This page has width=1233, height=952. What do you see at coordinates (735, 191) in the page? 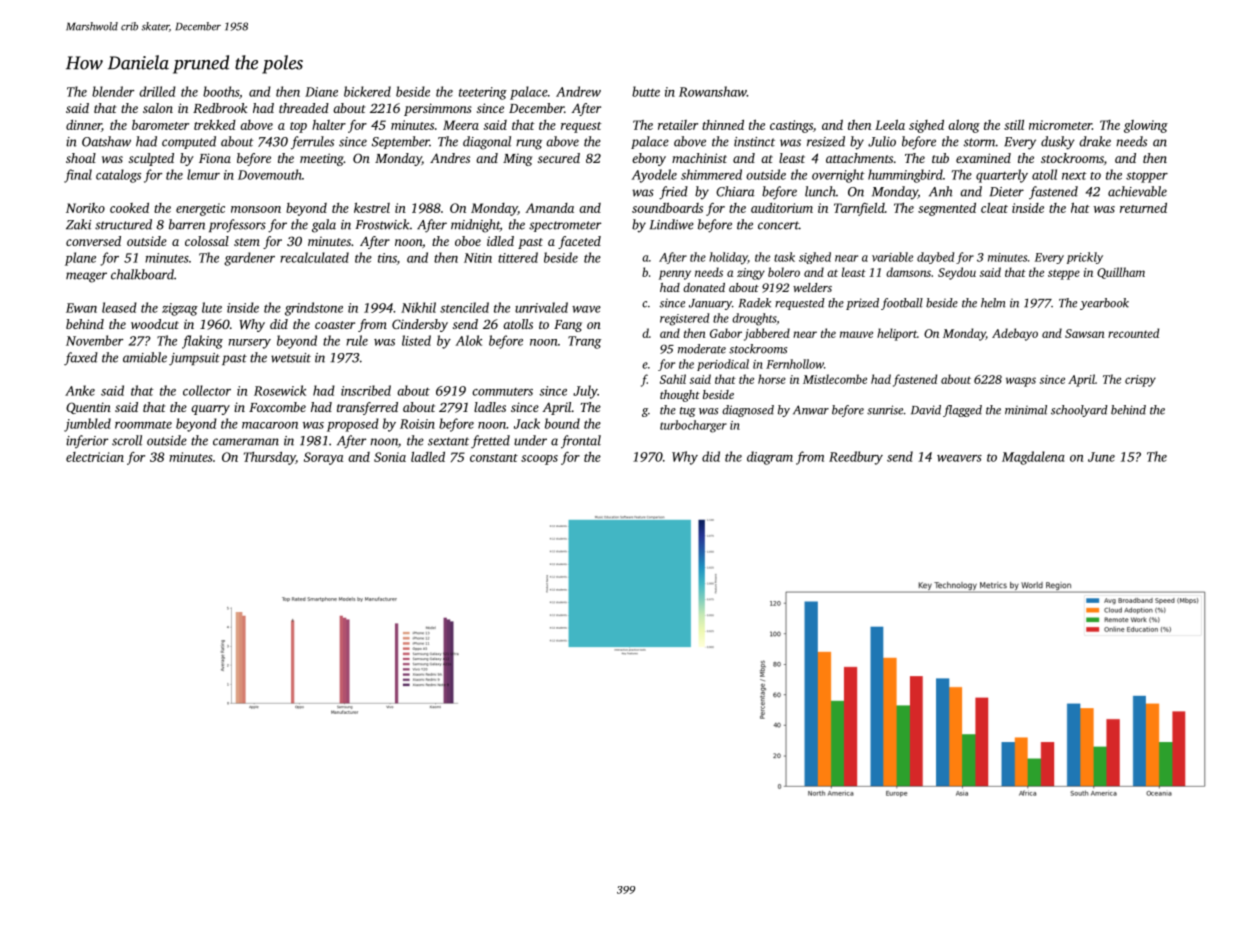
I see `Chiara` at bounding box center [735, 191].
